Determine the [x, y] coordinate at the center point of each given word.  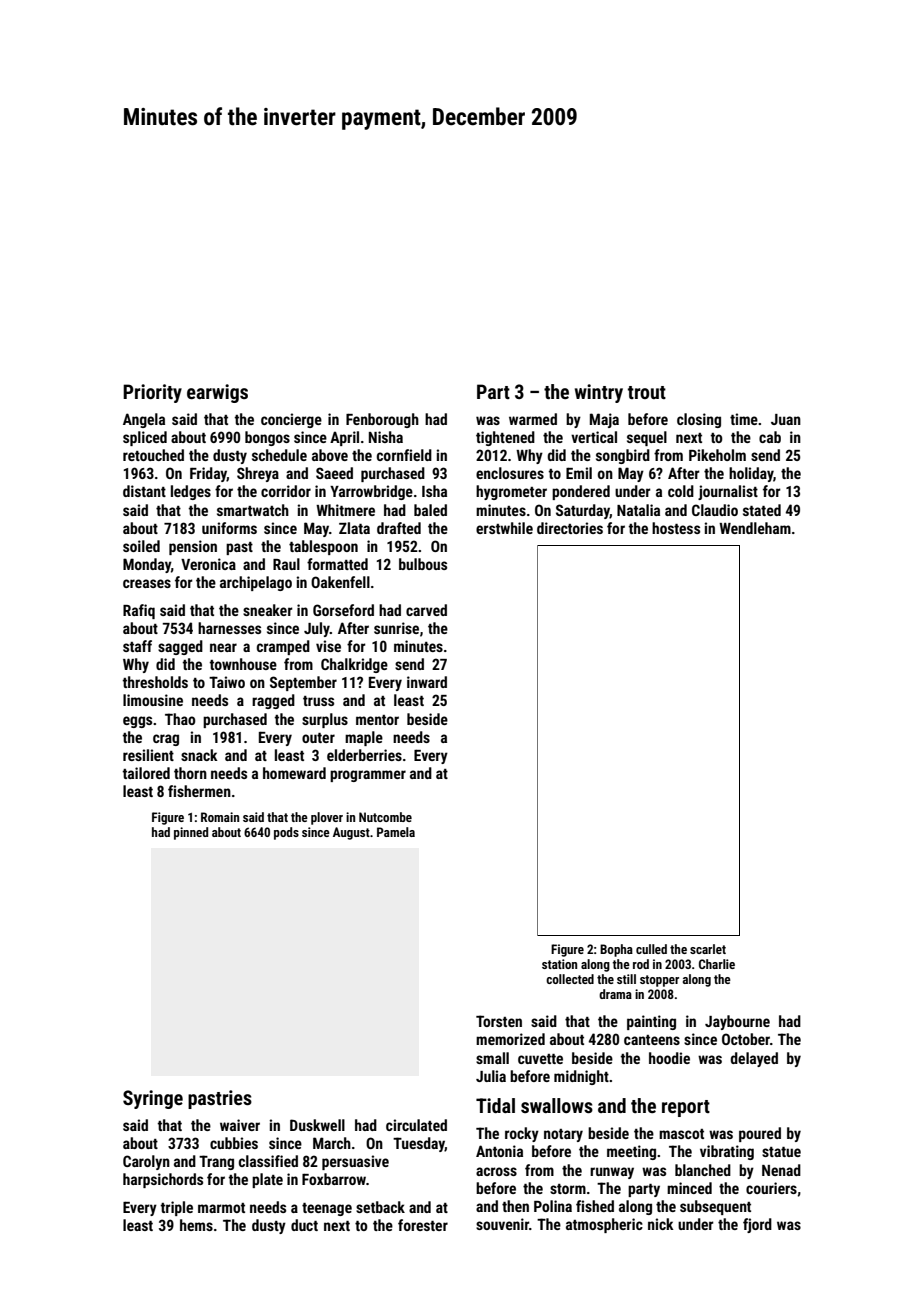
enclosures [510, 473]
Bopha [616, 950]
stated [762, 510]
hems [196, 1225]
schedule [279, 455]
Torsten [499, 1021]
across [496, 1171]
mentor [377, 720]
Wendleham [755, 528]
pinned [191, 833]
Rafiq [139, 611]
